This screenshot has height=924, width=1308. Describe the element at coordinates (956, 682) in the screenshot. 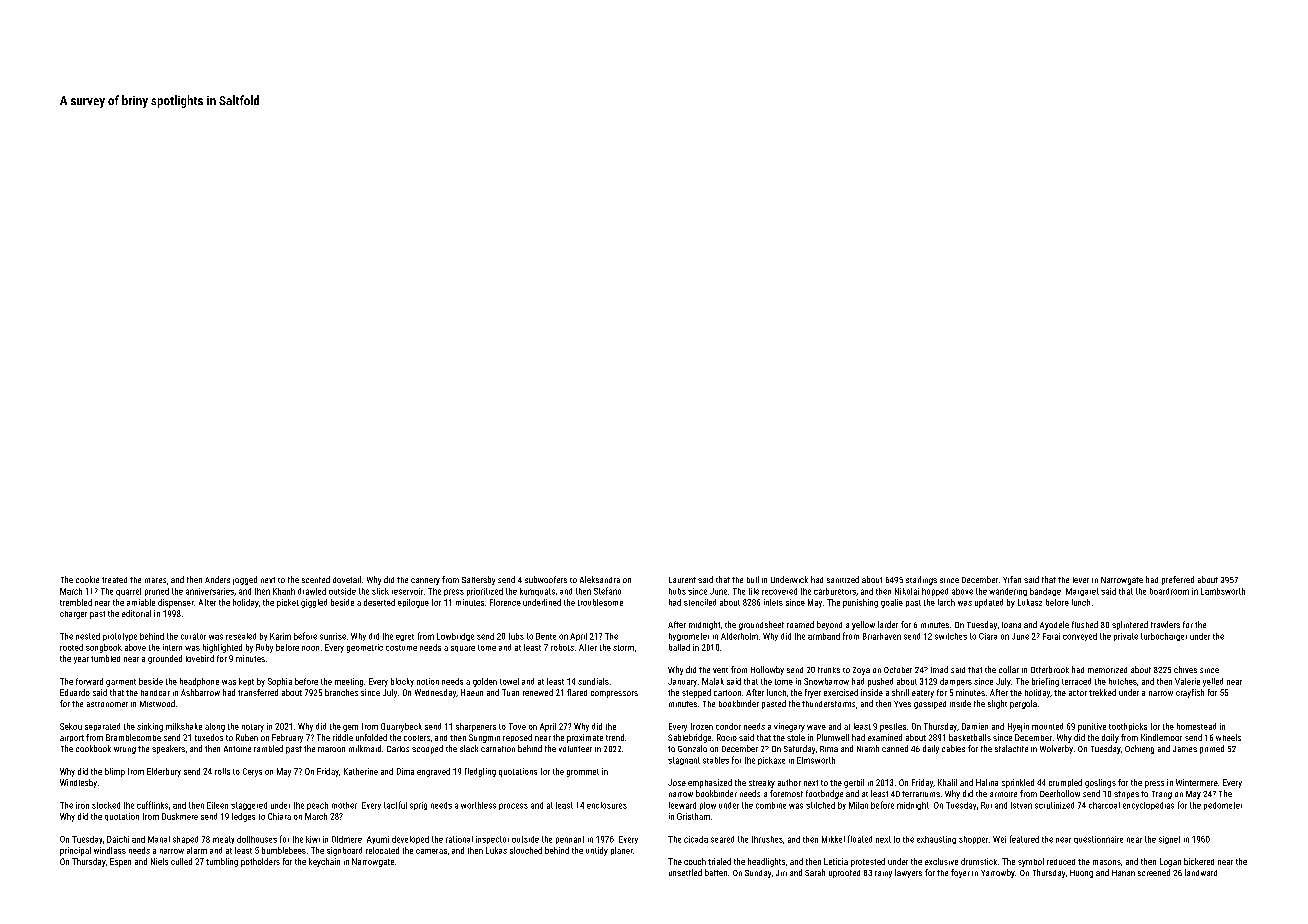

I see `dampers` at that location.
